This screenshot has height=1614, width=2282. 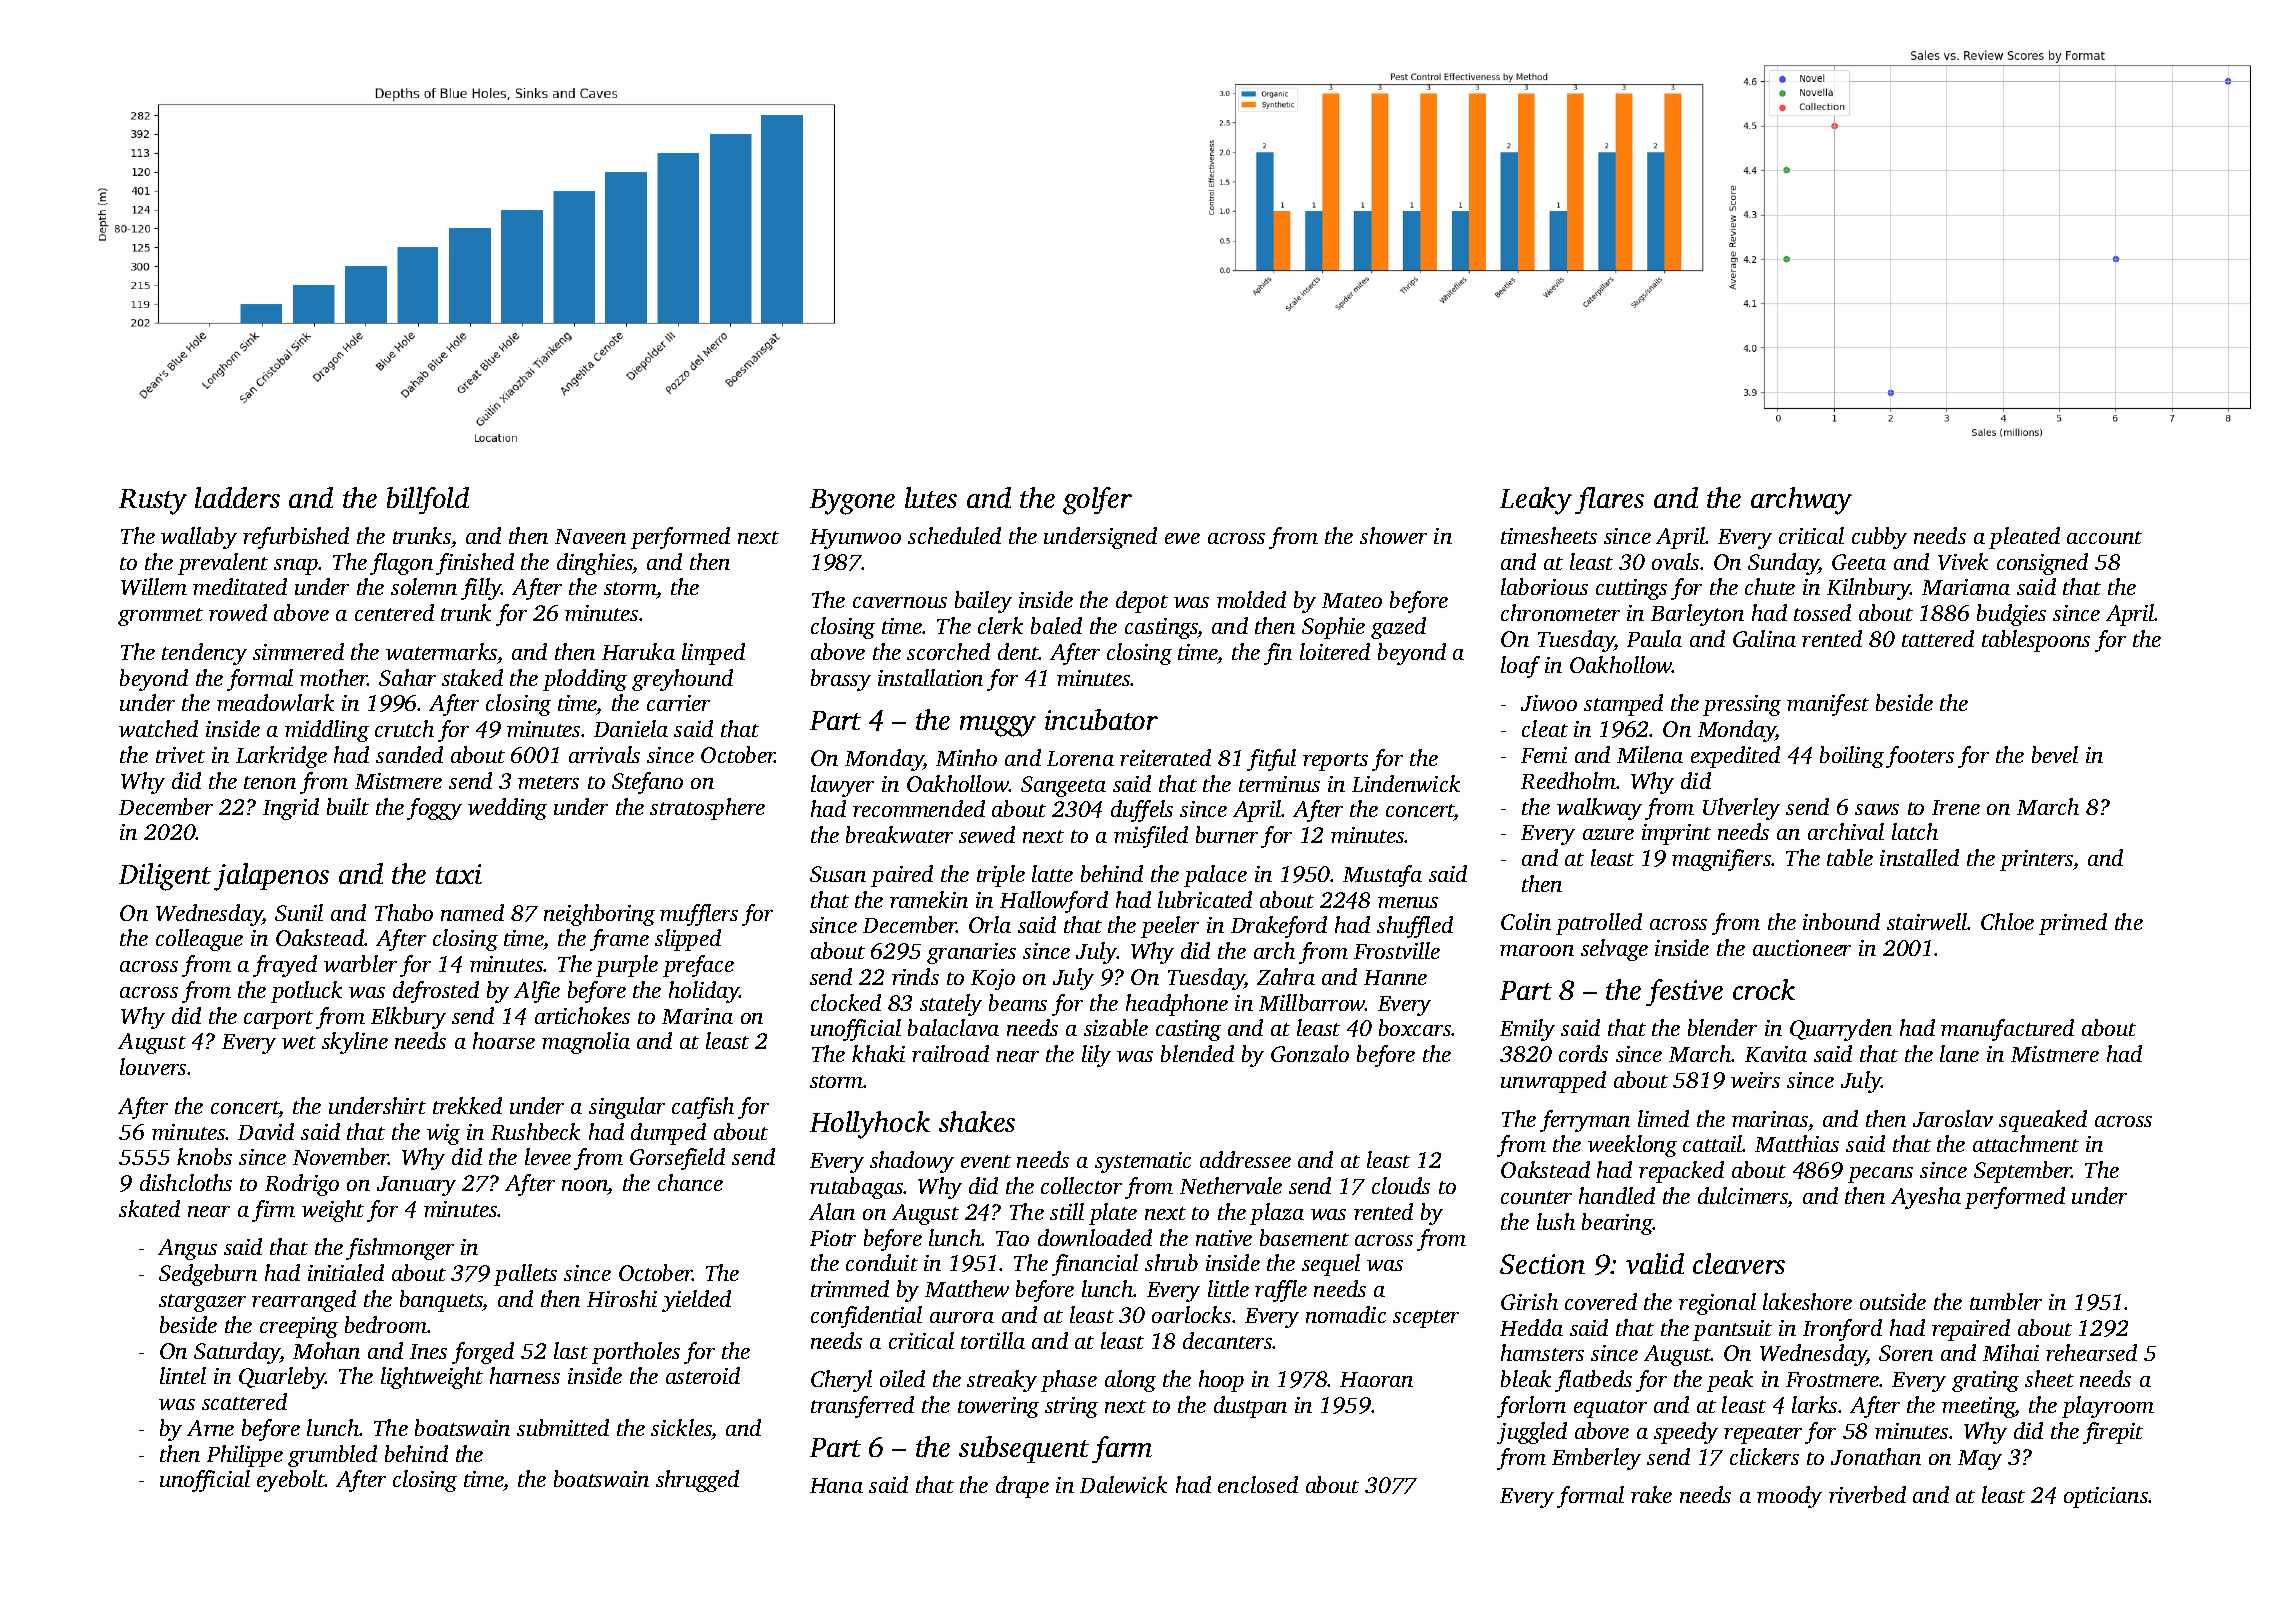 I want to click on carport, so click(x=278, y=1020).
